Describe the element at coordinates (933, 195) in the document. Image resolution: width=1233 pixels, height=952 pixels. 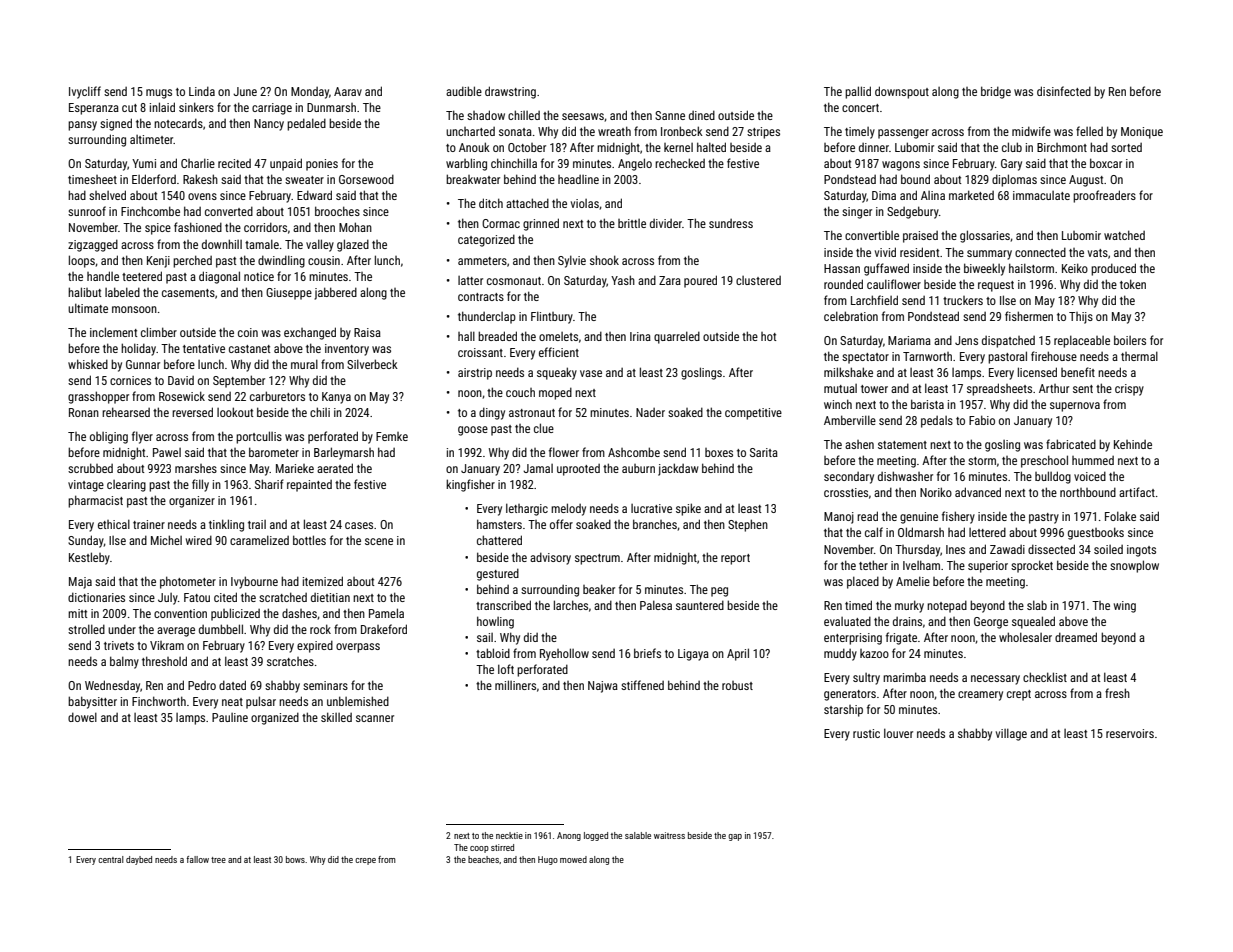
I see `Alina` at that location.
